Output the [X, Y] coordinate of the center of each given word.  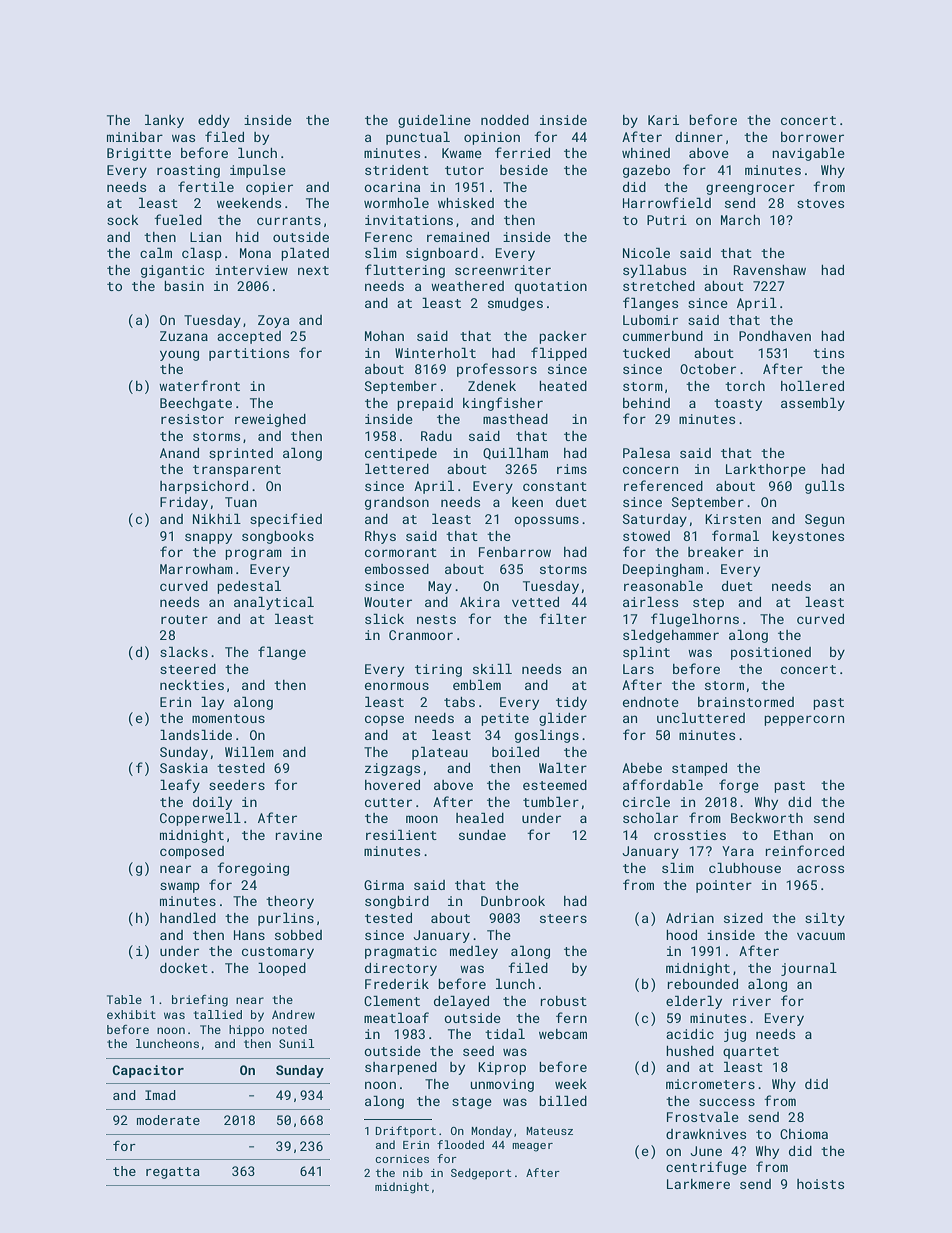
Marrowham [196, 569]
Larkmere [698, 1184]
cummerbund [663, 336]
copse [384, 720]
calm [156, 252]
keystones [808, 537]
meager [532, 1147]
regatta [173, 1173]
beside [524, 170]
